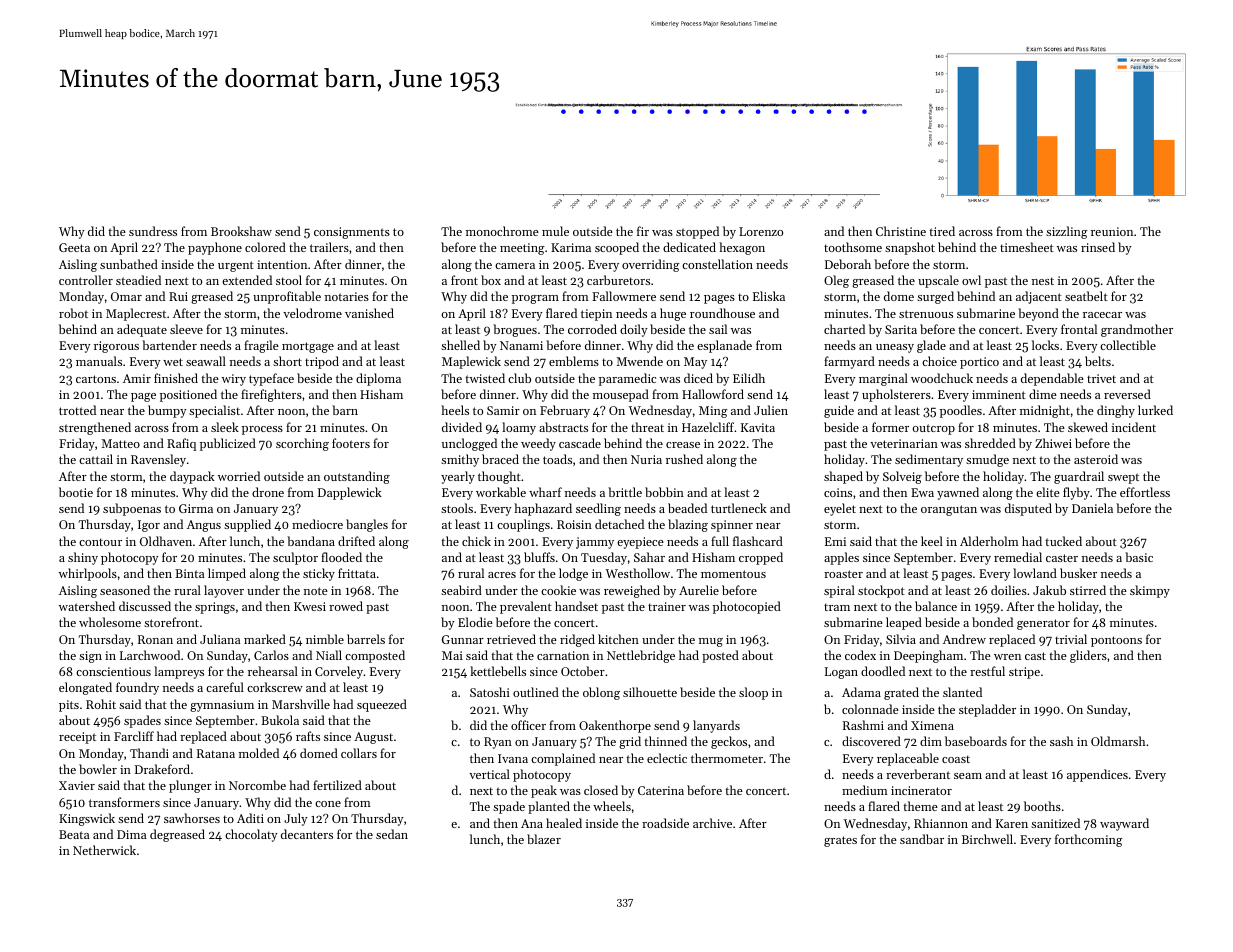  Describe the element at coordinates (563, 427) in the page. I see `abstracts` at that location.
